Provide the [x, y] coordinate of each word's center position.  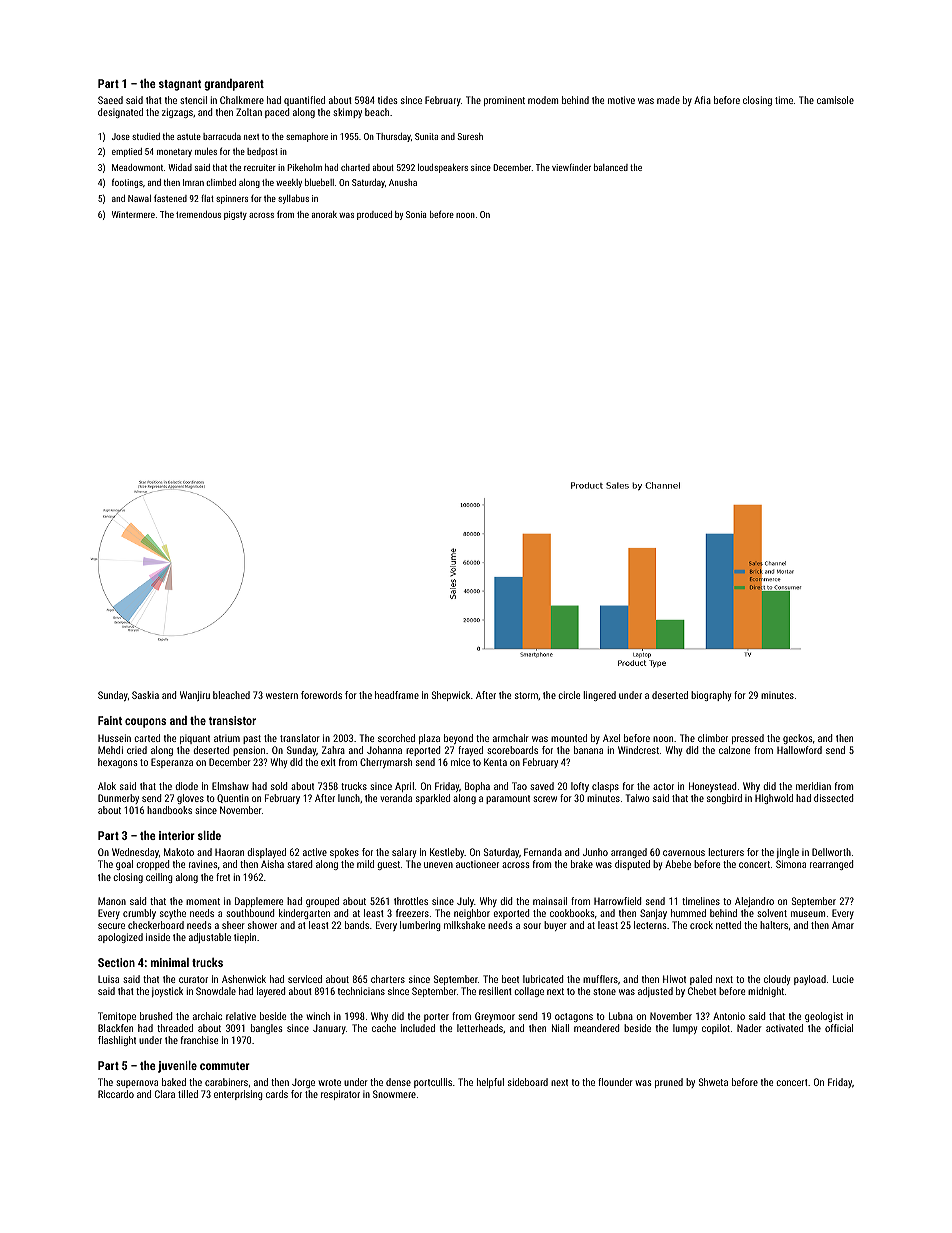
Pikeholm [304, 167]
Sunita [426, 136]
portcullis [433, 1083]
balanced [611, 167]
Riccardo [116, 1094]
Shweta [713, 1082]
